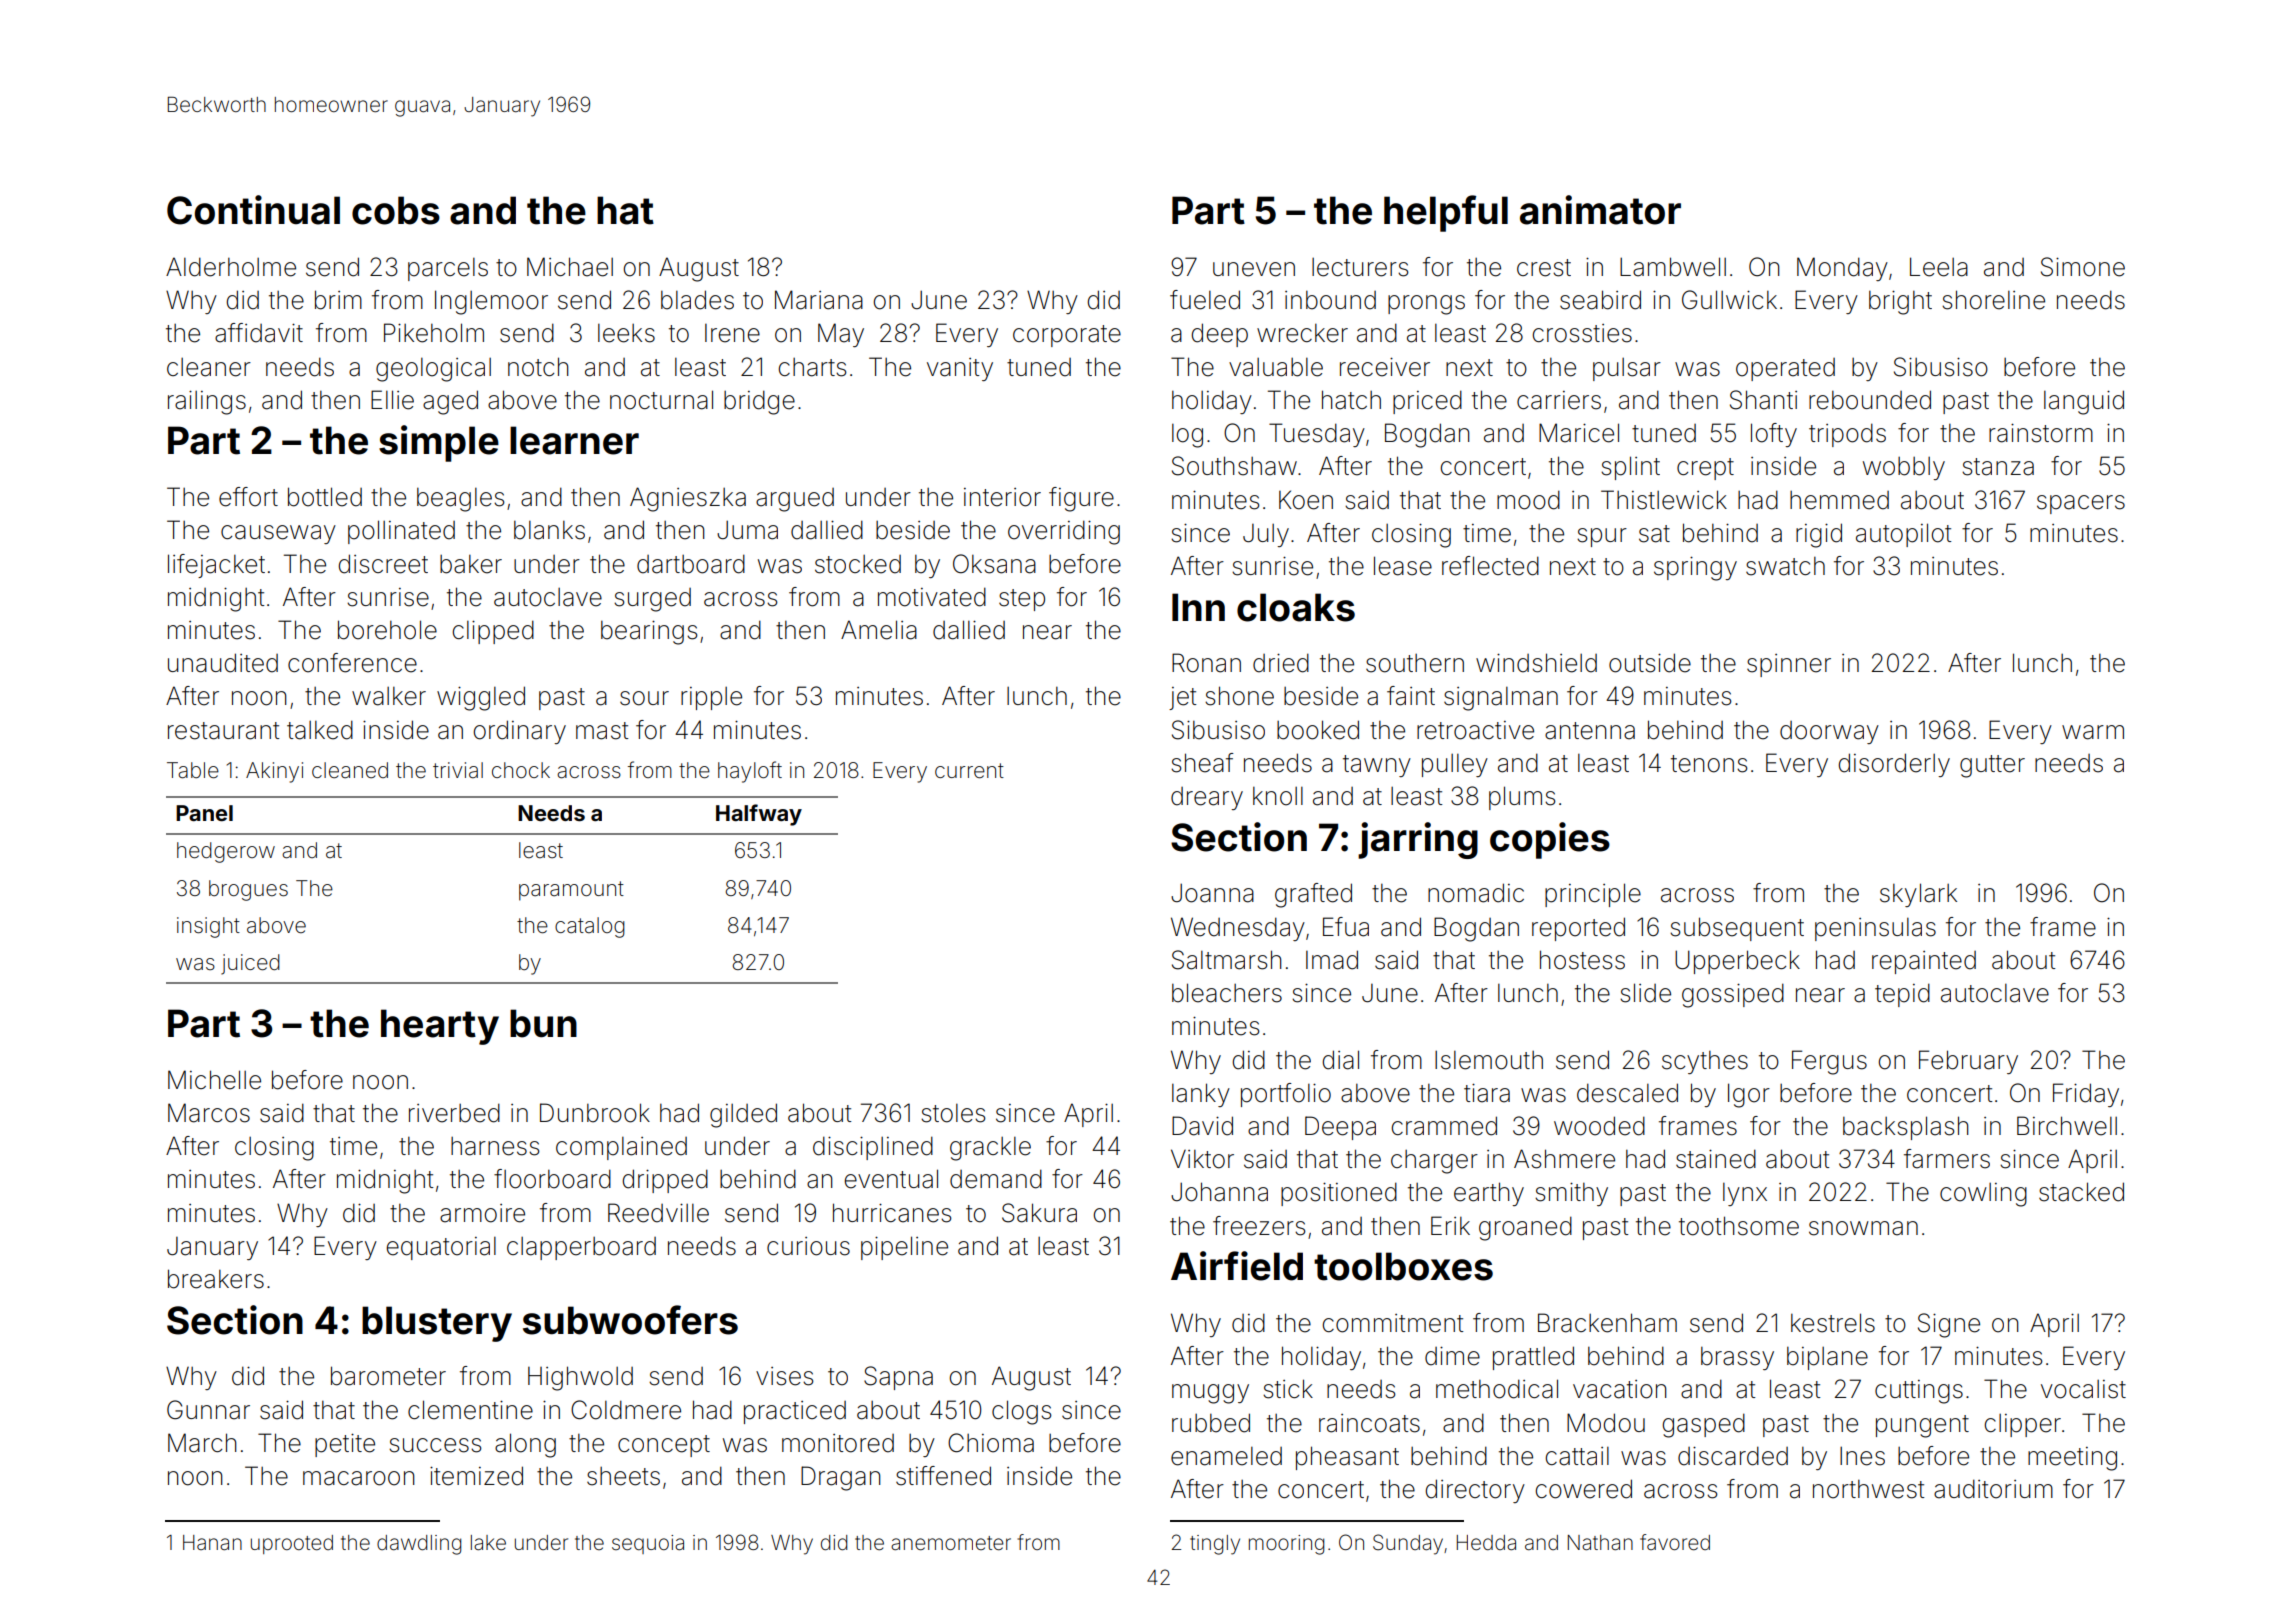  I want to click on Alderholme, so click(231, 267).
